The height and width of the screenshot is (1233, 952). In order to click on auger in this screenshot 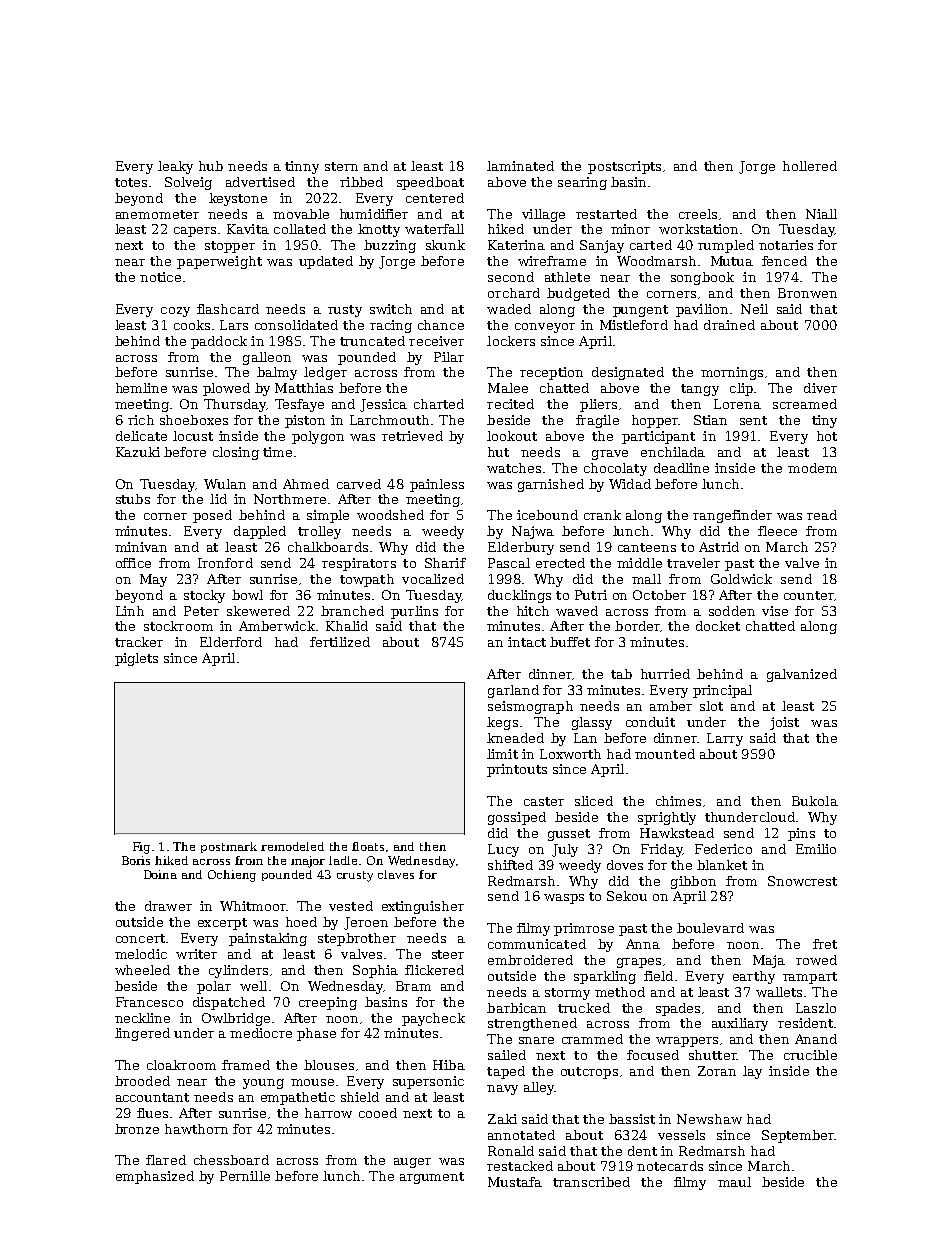, I will do `click(412, 1163)`.
